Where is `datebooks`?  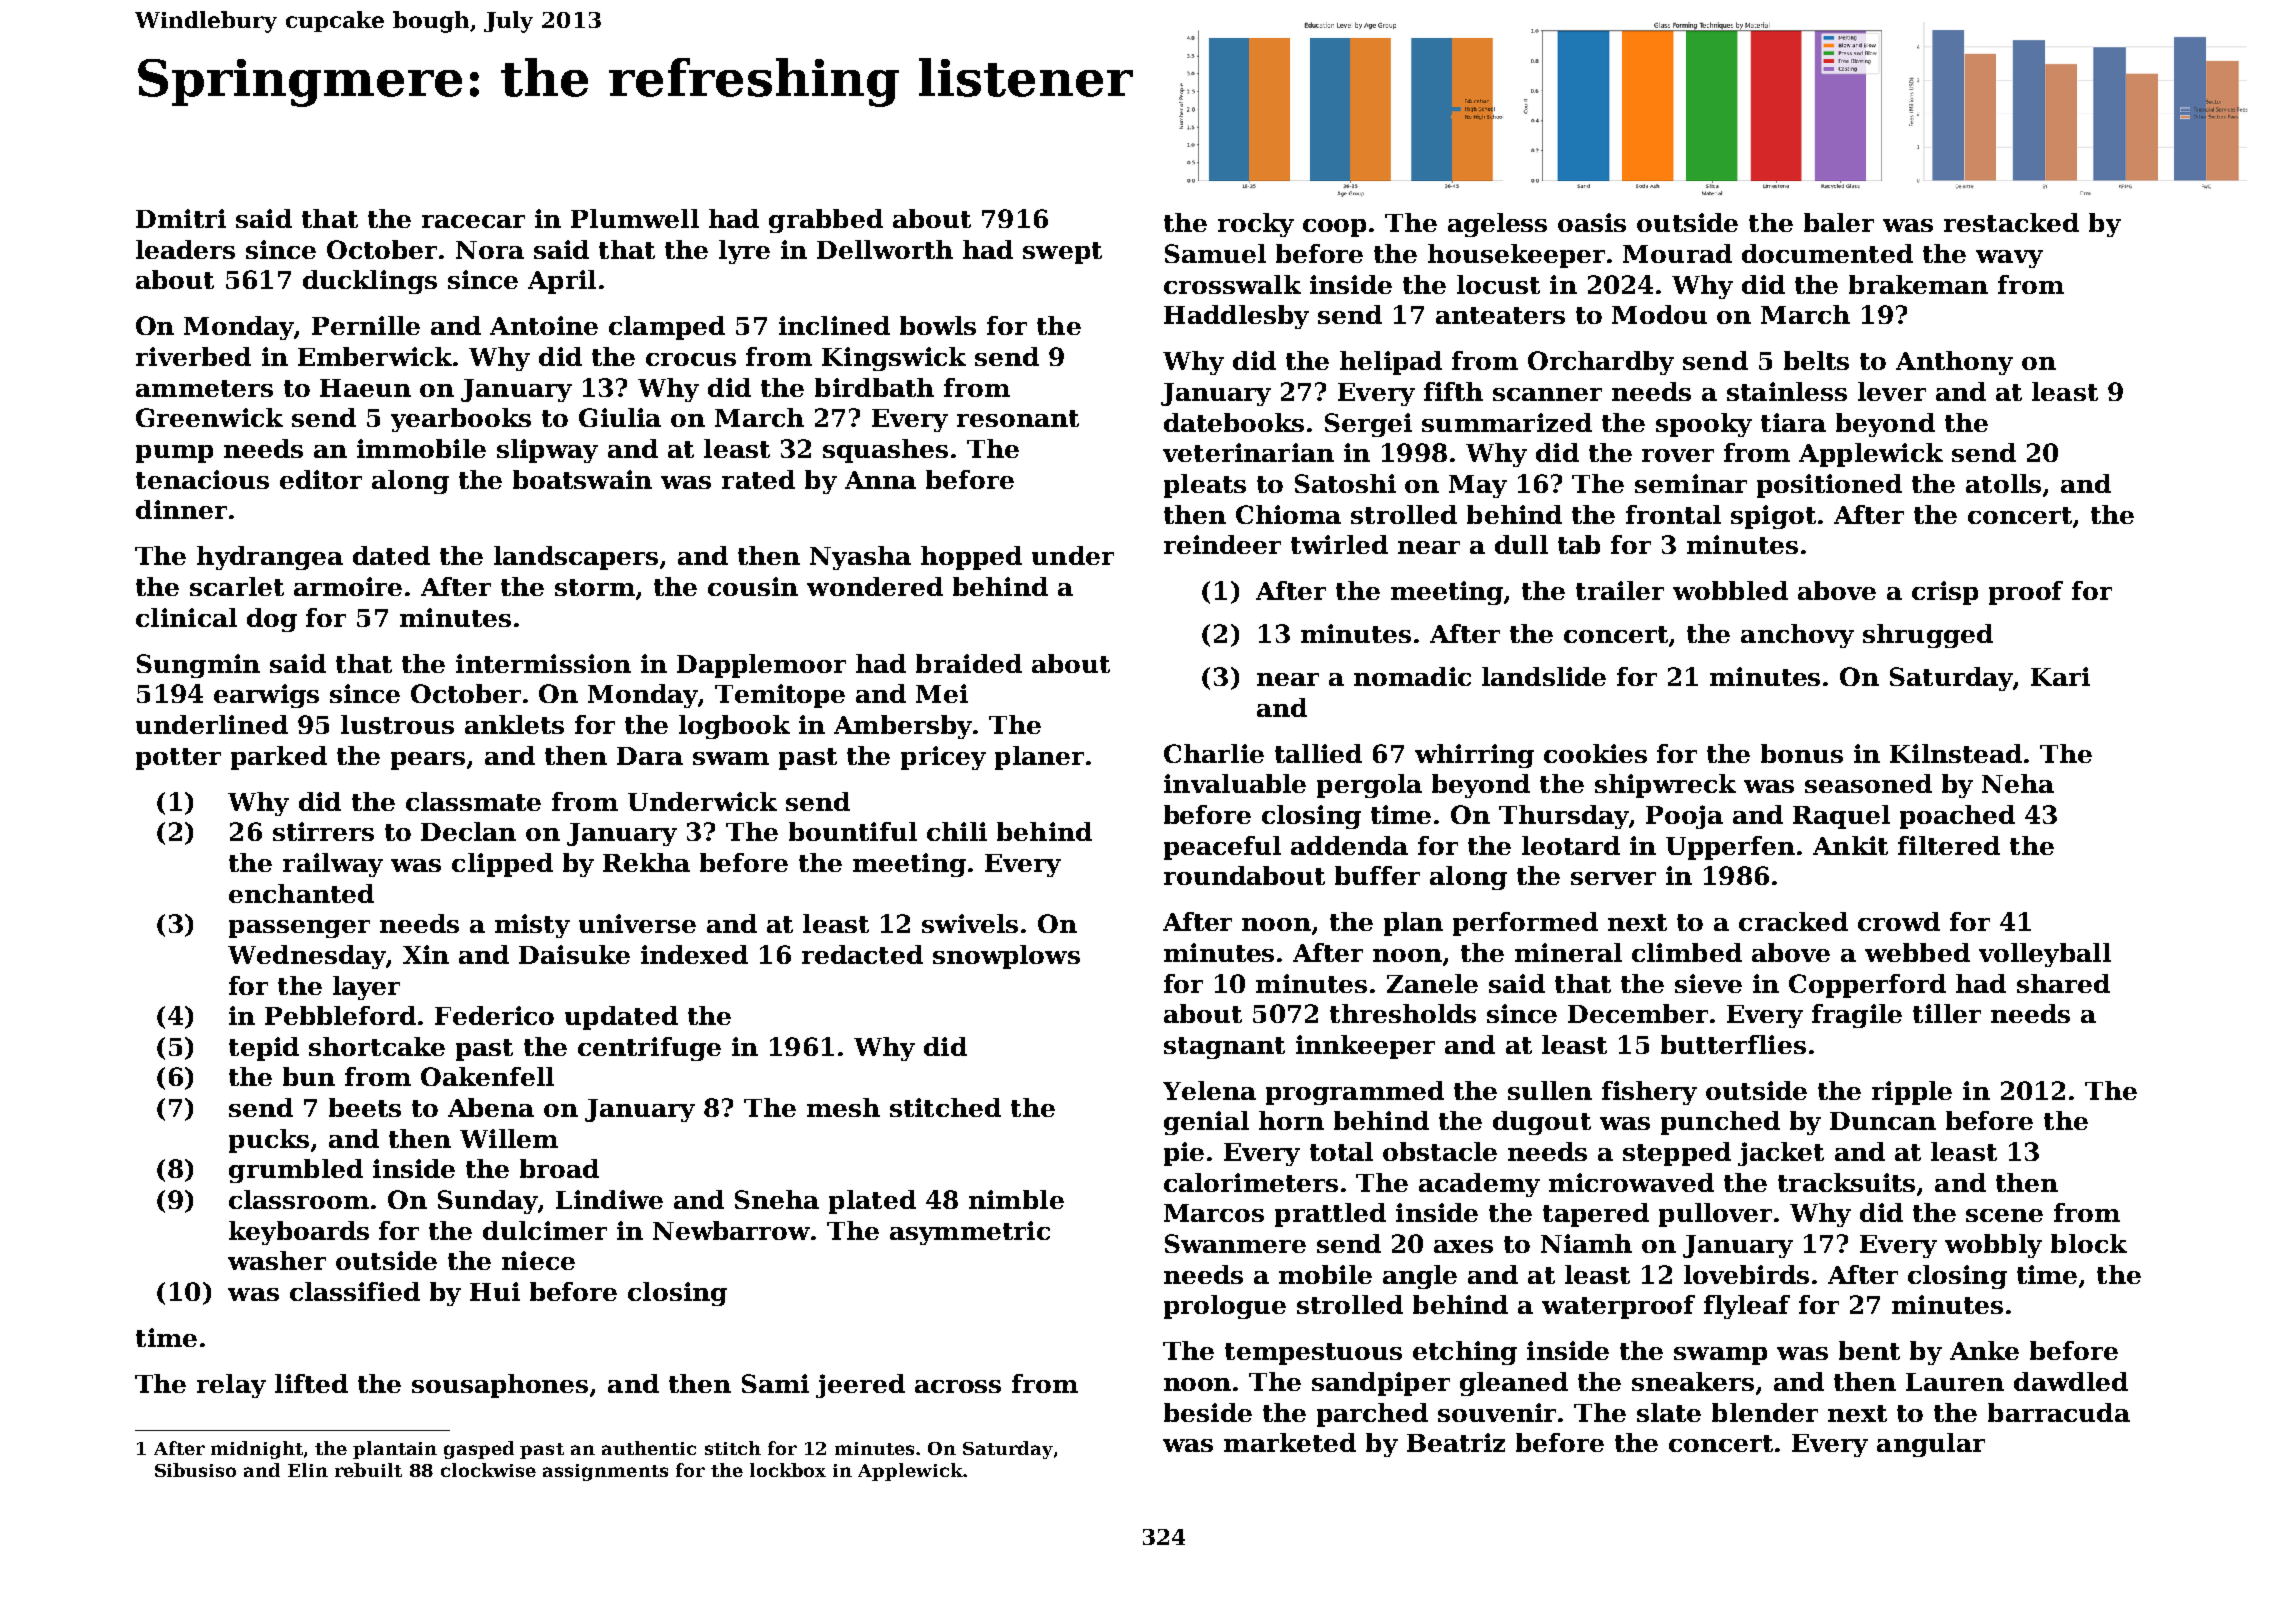 datebooks is located at coordinates (1234, 422).
